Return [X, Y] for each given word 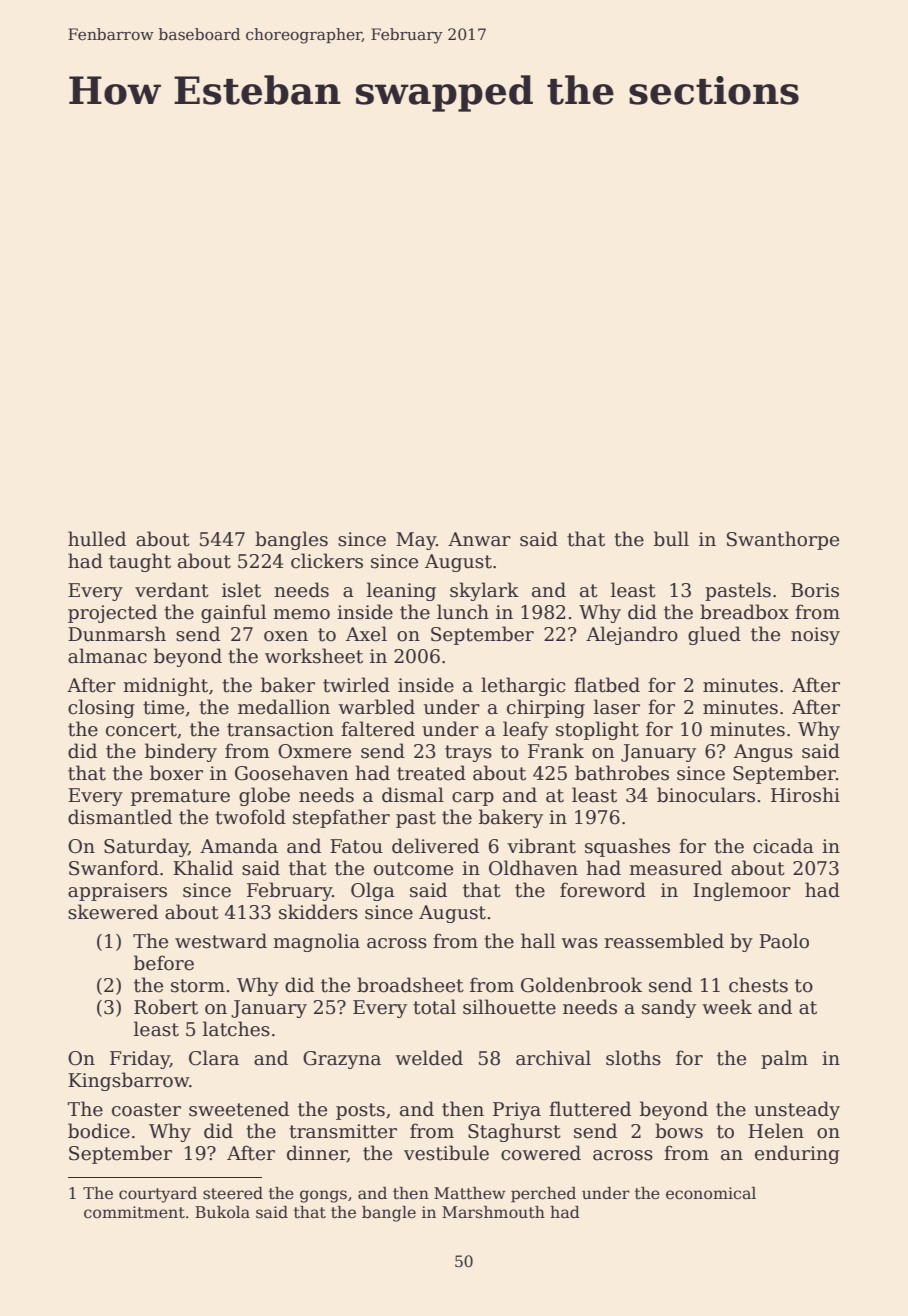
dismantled [120, 817]
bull [671, 539]
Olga [373, 891]
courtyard [158, 1195]
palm [784, 1059]
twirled [356, 685]
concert [141, 730]
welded [429, 1058]
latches [236, 1029]
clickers [327, 561]
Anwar [479, 539]
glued [714, 635]
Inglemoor [742, 891]
